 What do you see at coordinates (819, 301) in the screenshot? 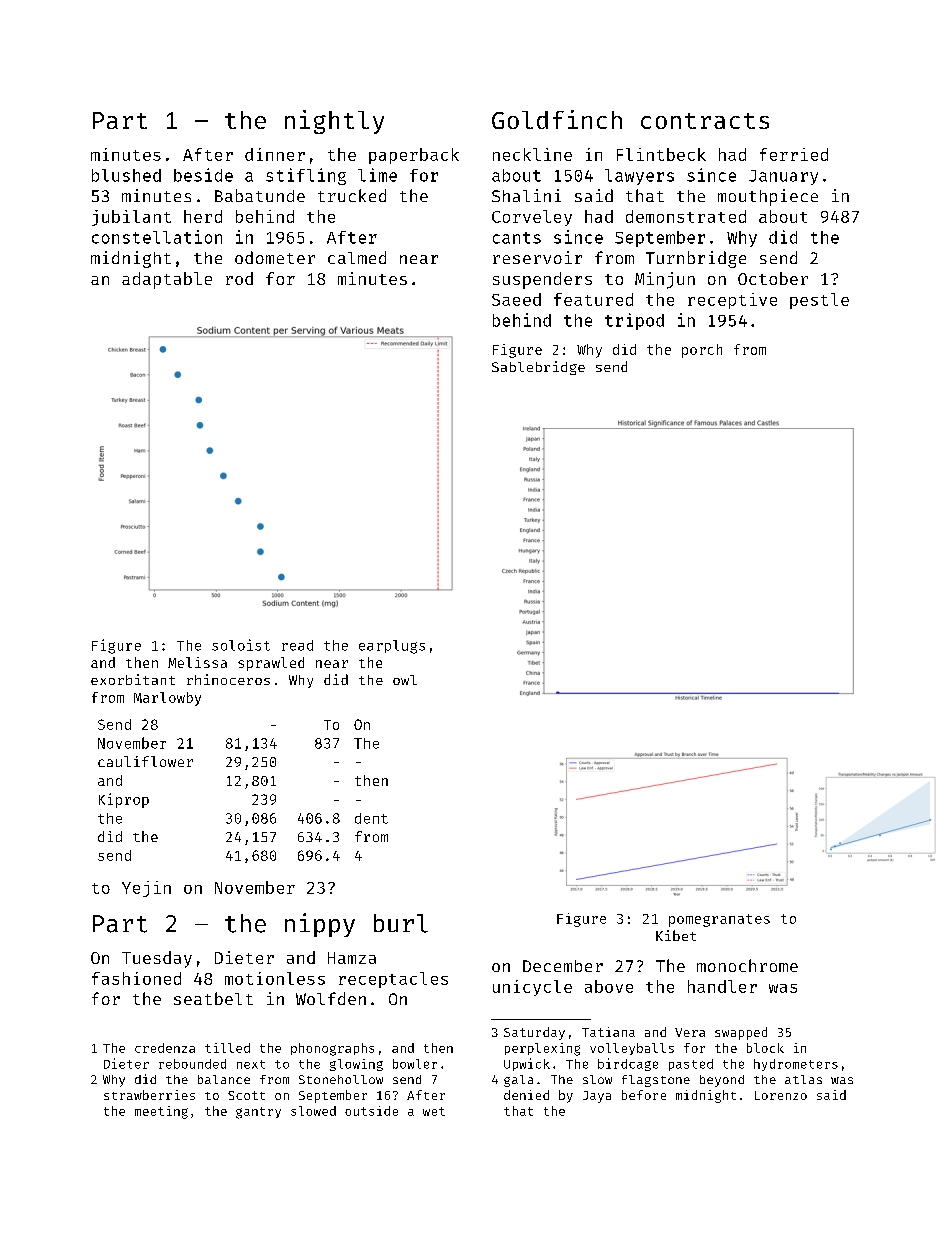
I see `pestle` at bounding box center [819, 301].
